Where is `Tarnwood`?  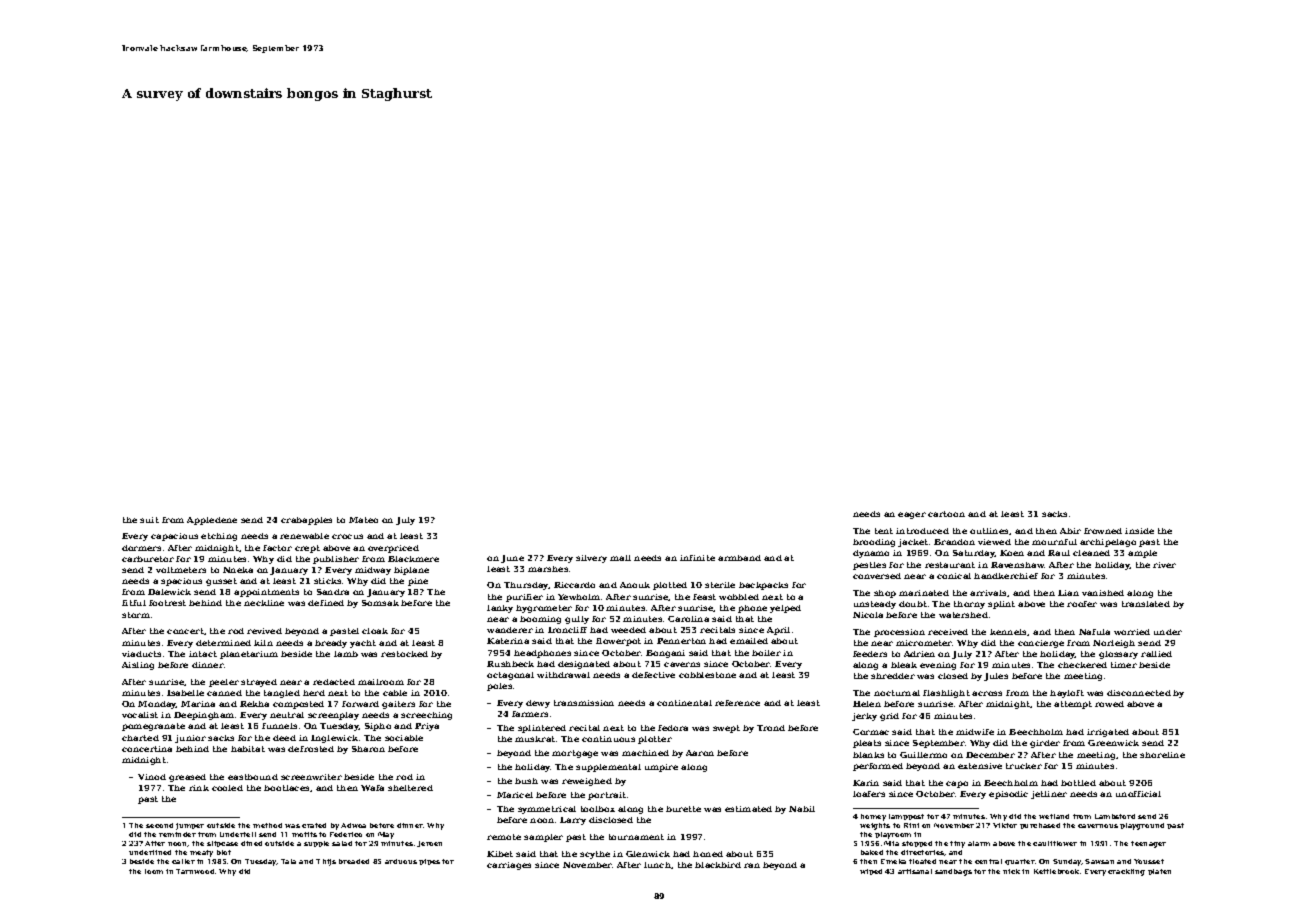 Tarnwood is located at coordinates (195, 871).
